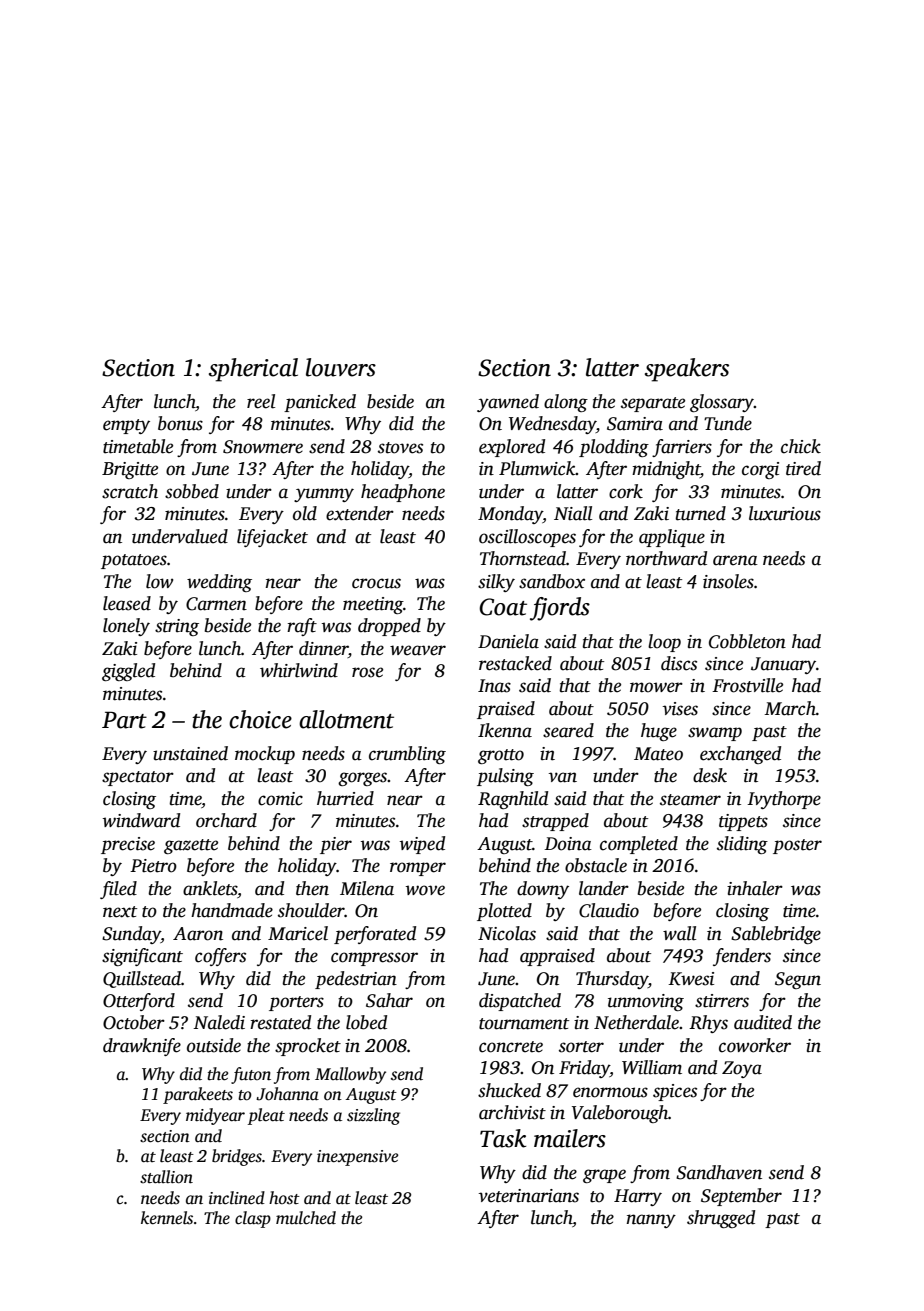 The width and height of the image is (924, 1311). Describe the element at coordinates (658, 754) in the image. I see `Mateo` at that location.
